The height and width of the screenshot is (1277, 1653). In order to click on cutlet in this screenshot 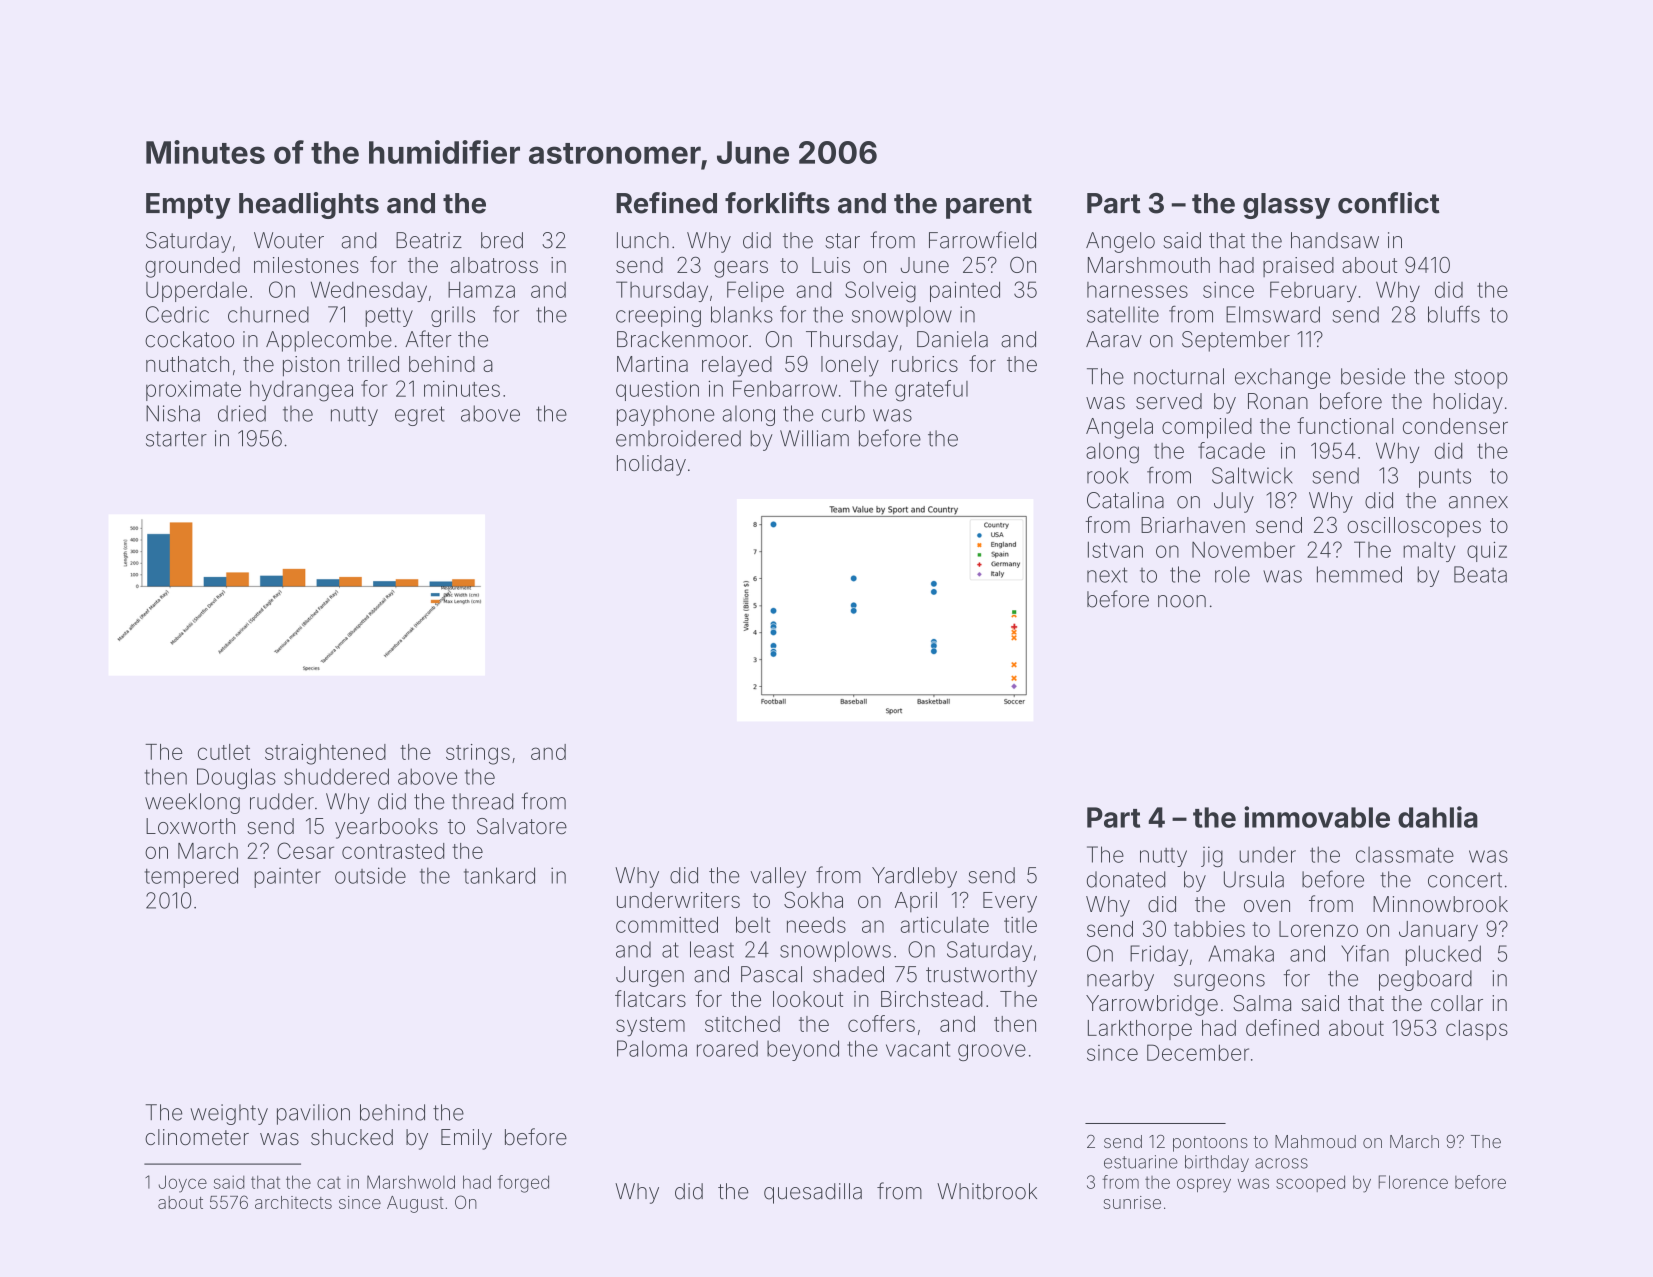, I will do `click(224, 752)`.
